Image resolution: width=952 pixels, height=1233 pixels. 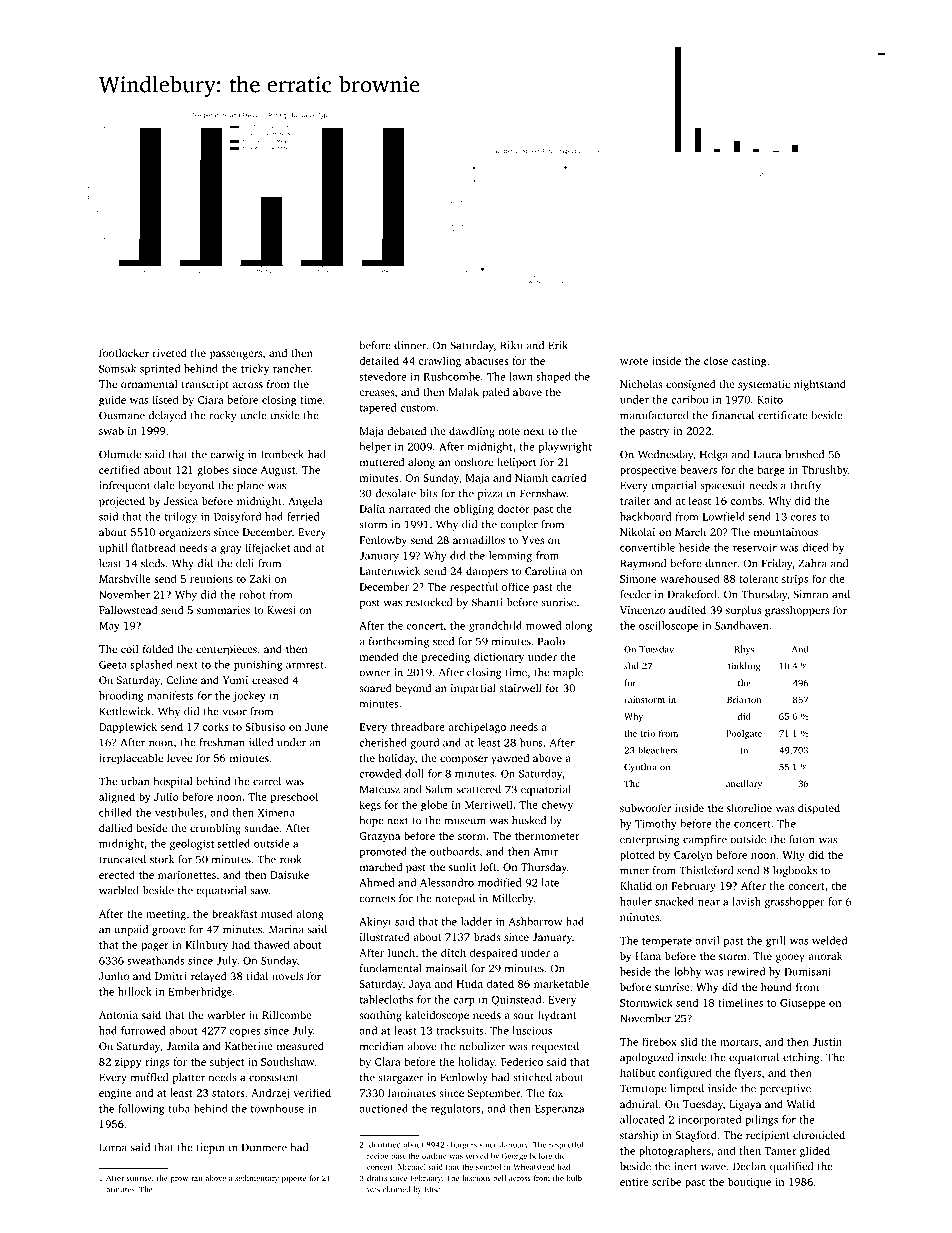 I want to click on bulb, so click(x=574, y=1178).
